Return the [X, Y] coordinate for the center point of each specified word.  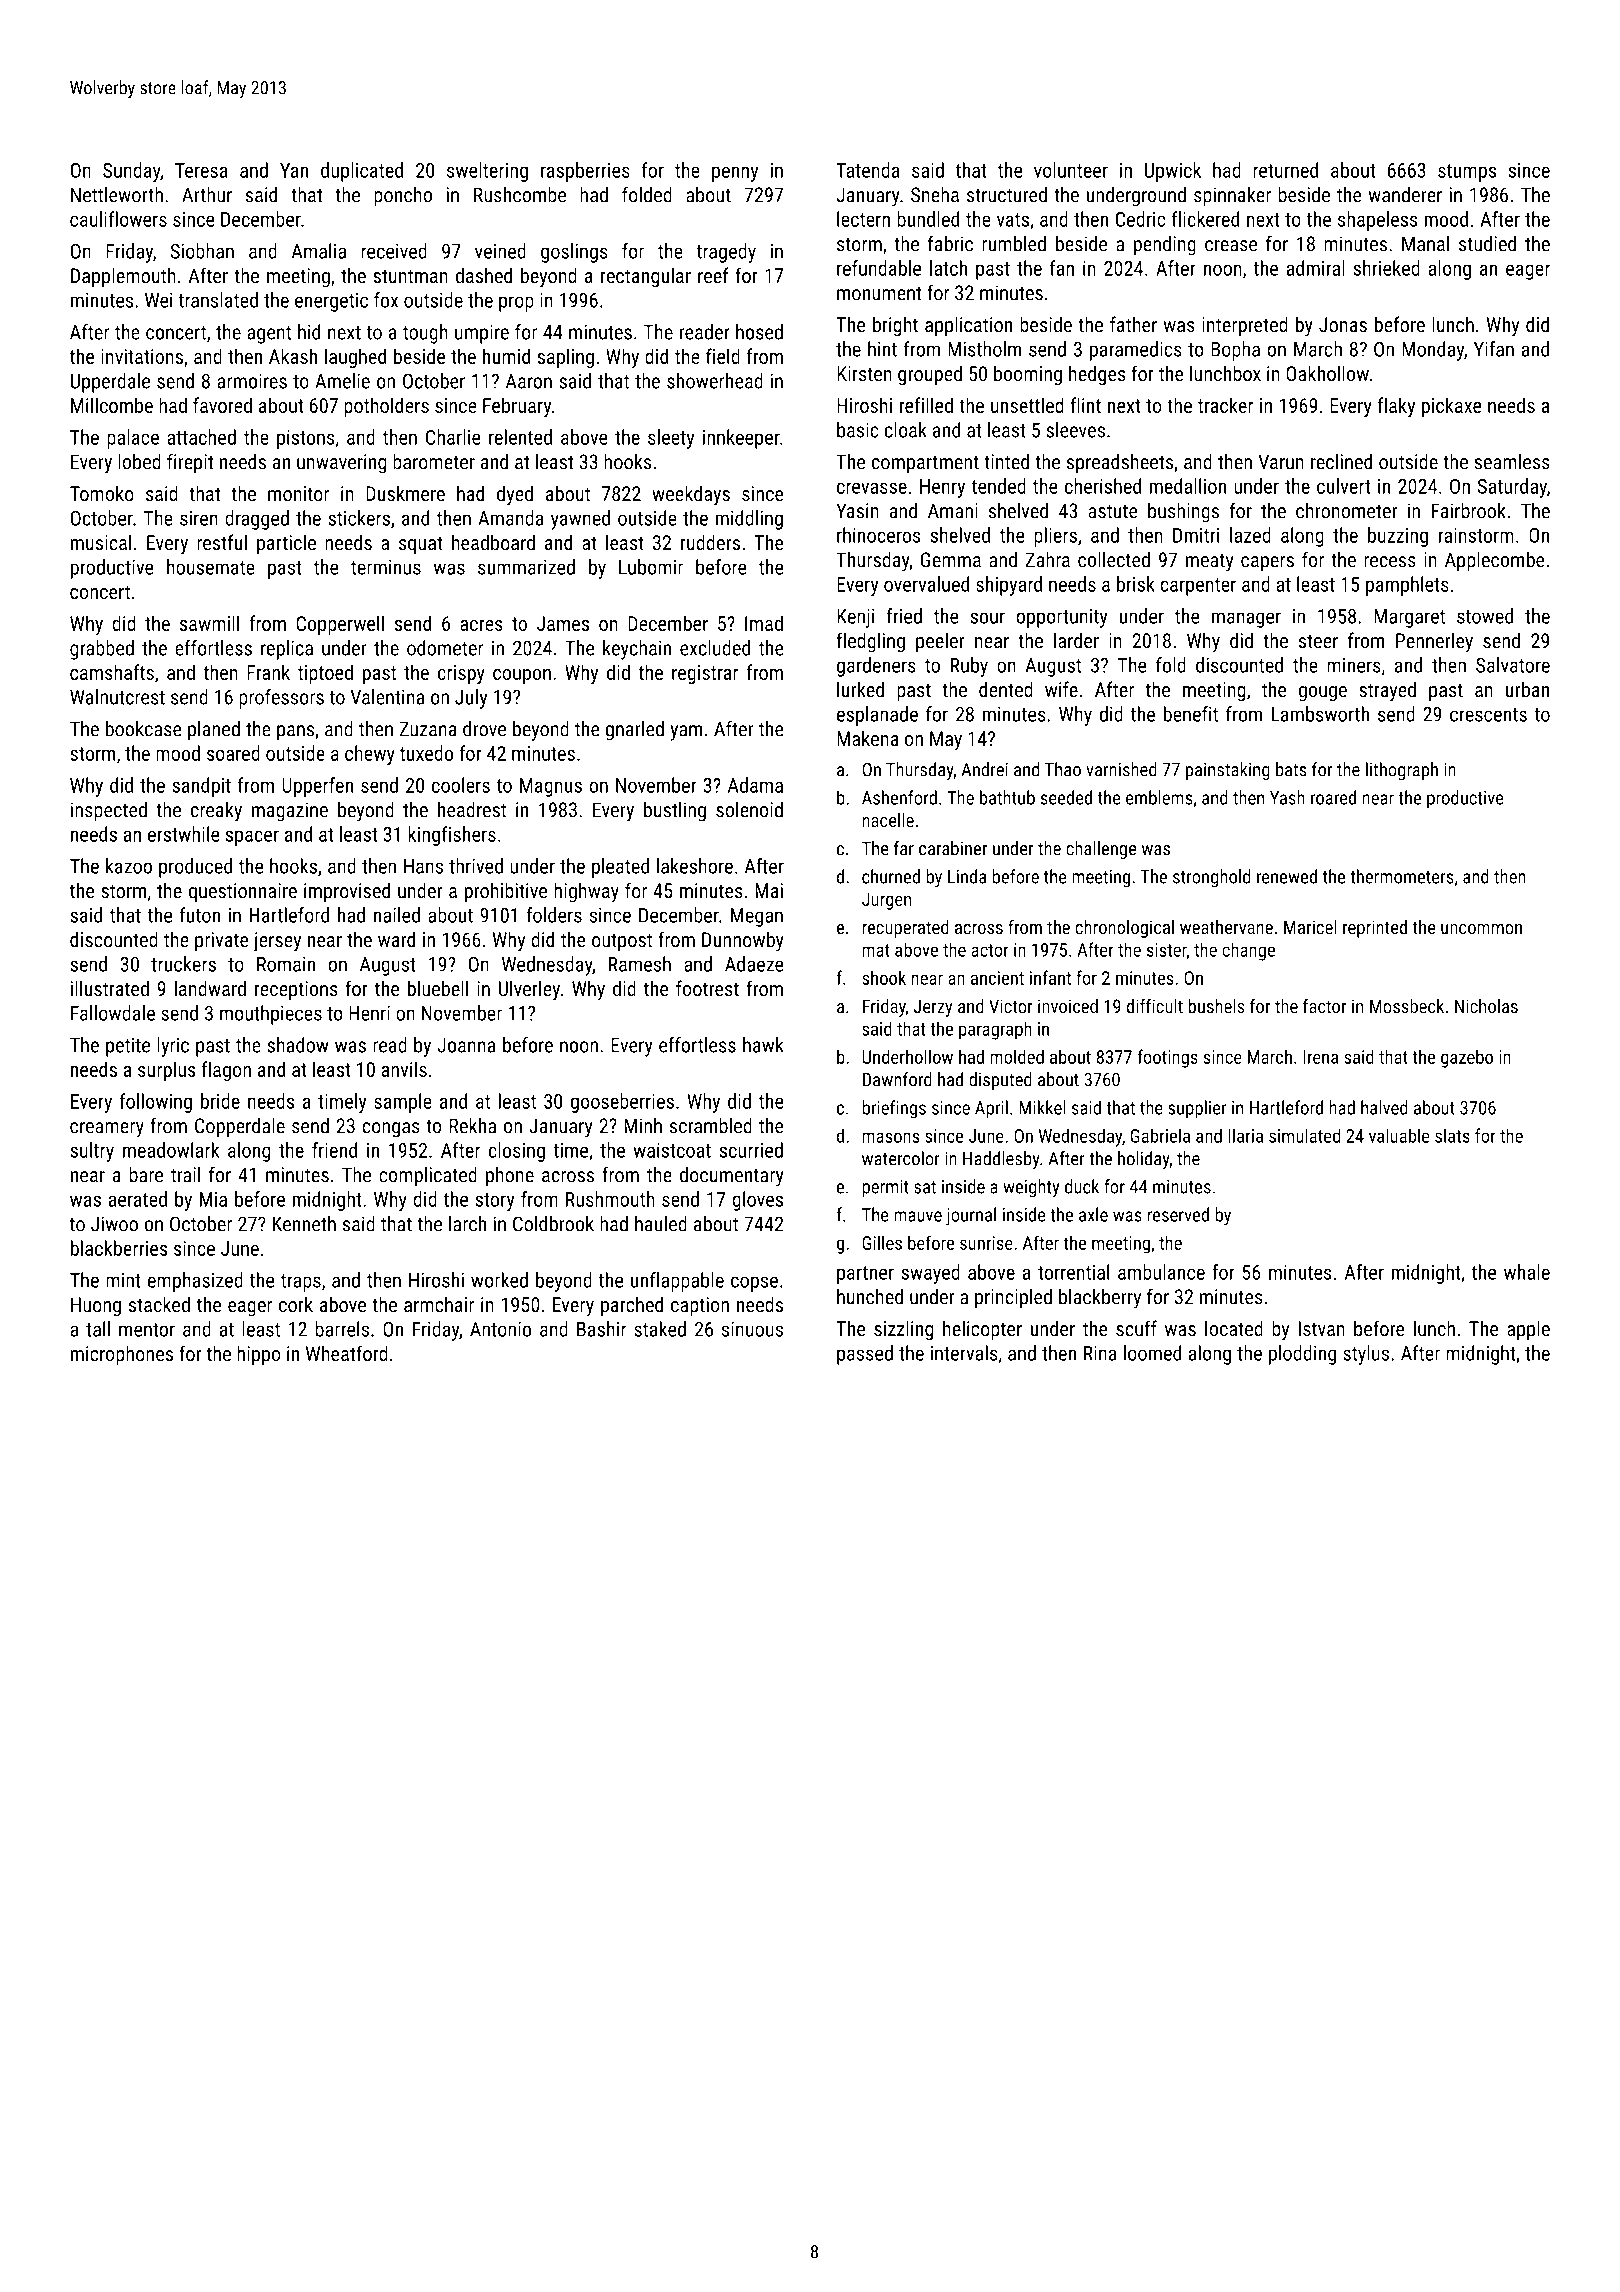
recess [1390, 562]
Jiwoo [114, 1224]
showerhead [715, 381]
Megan [757, 917]
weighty [1031, 1188]
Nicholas [1486, 1006]
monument [879, 293]
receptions [296, 990]
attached [201, 437]
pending [1165, 246]
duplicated [362, 172]
